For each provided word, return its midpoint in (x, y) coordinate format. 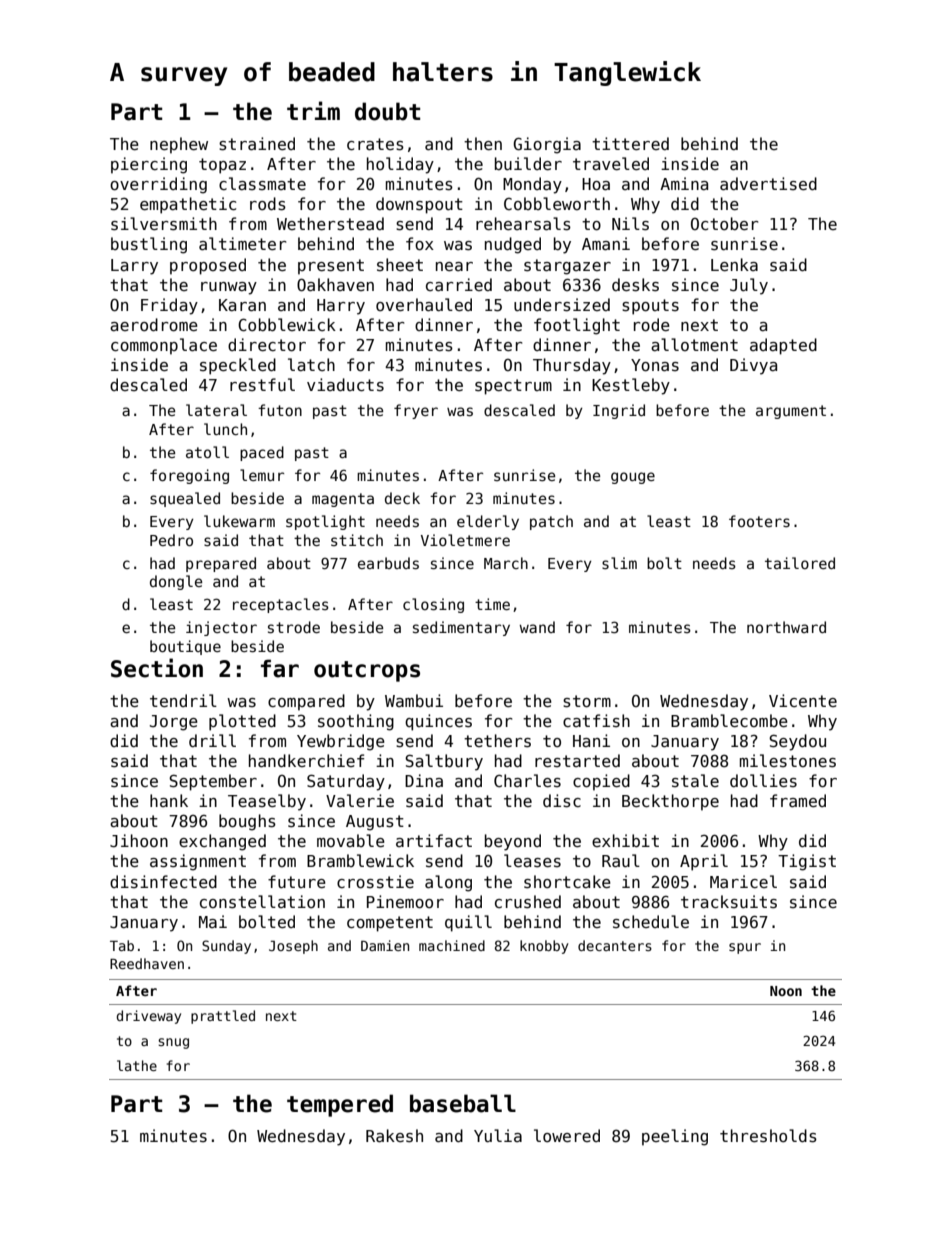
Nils (630, 224)
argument (791, 412)
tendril (183, 700)
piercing (149, 165)
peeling (675, 1137)
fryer (416, 411)
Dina (424, 780)
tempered (340, 1105)
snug (173, 1043)
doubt (387, 111)
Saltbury (444, 762)
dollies (763, 780)
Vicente (803, 700)
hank (169, 800)
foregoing (189, 476)
